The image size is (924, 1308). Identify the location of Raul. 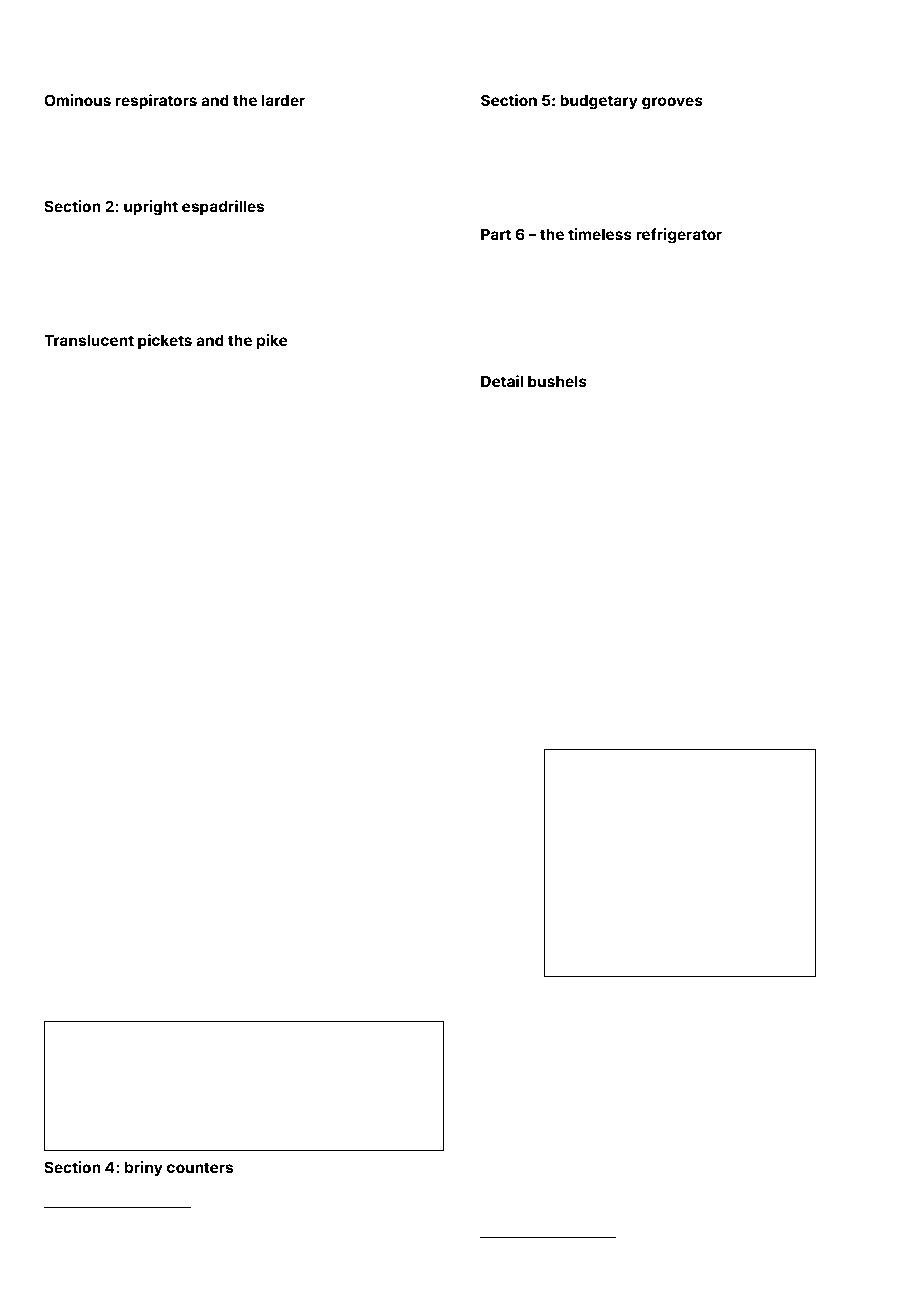
(53, 972).
